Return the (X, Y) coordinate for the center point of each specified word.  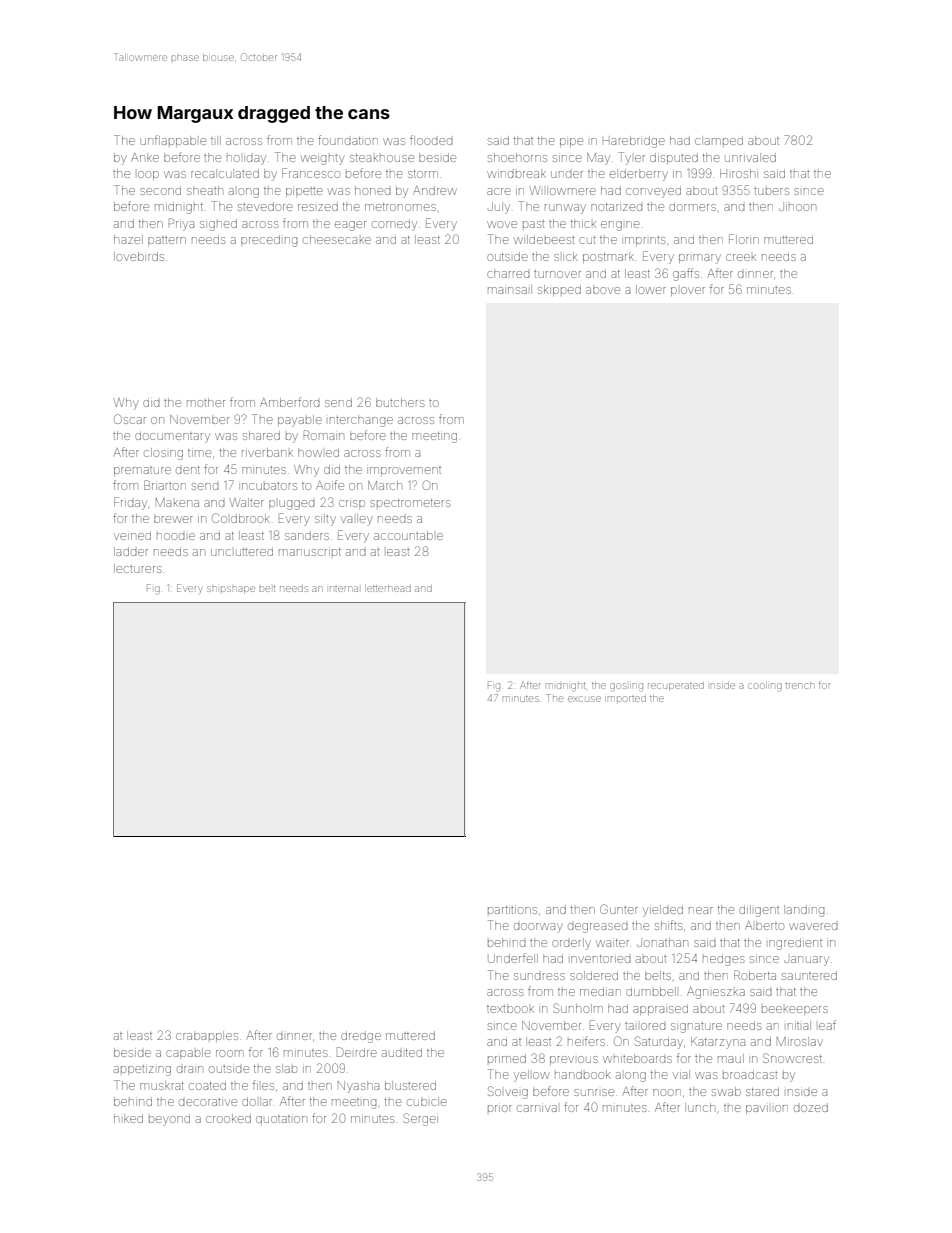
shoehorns (517, 157)
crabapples (207, 1036)
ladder (131, 551)
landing (804, 911)
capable (188, 1053)
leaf (827, 1025)
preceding (269, 241)
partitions (512, 910)
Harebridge (634, 142)
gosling (626, 687)
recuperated (676, 687)
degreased (597, 928)
